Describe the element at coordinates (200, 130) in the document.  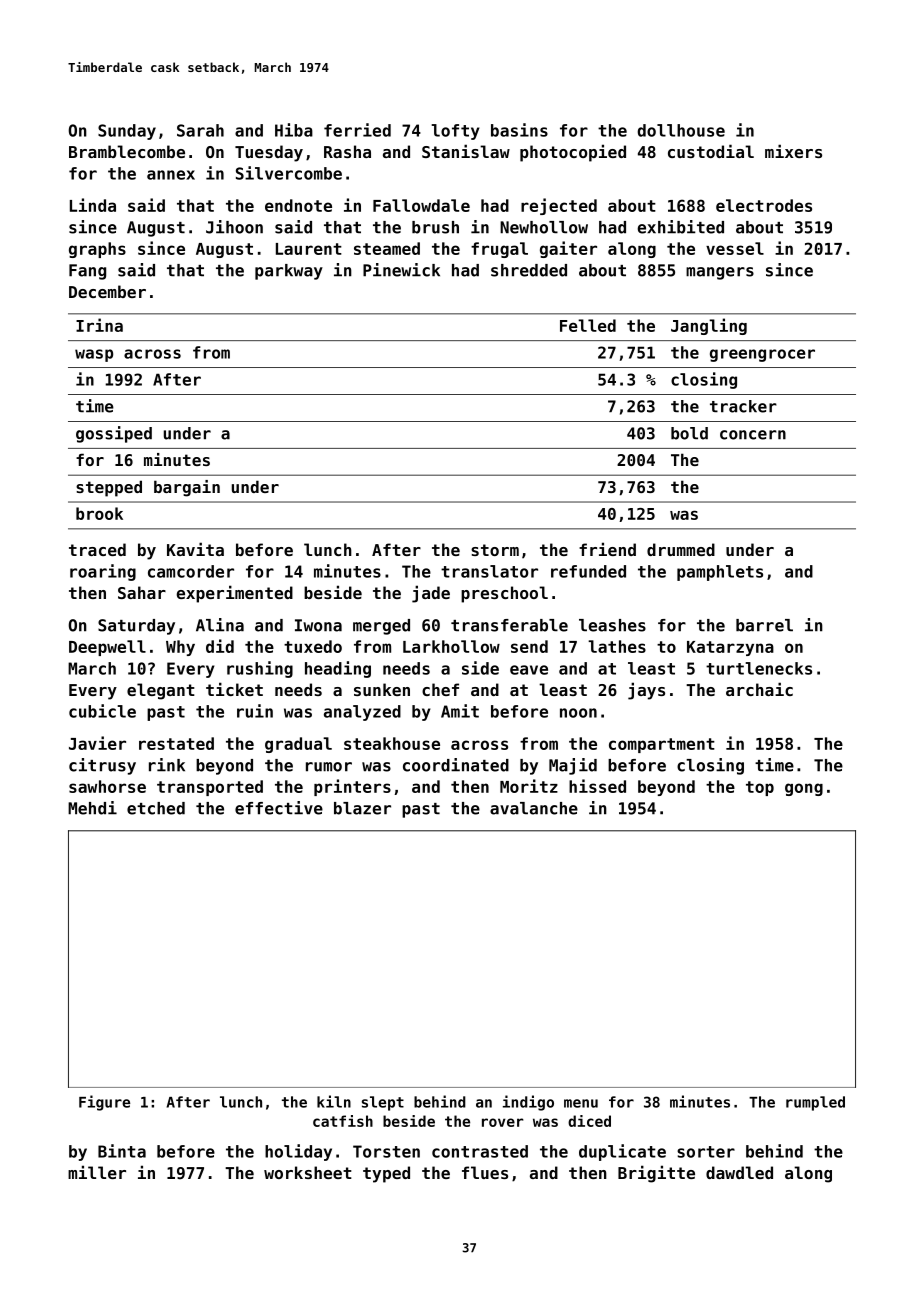
I see `Sarah` at that location.
